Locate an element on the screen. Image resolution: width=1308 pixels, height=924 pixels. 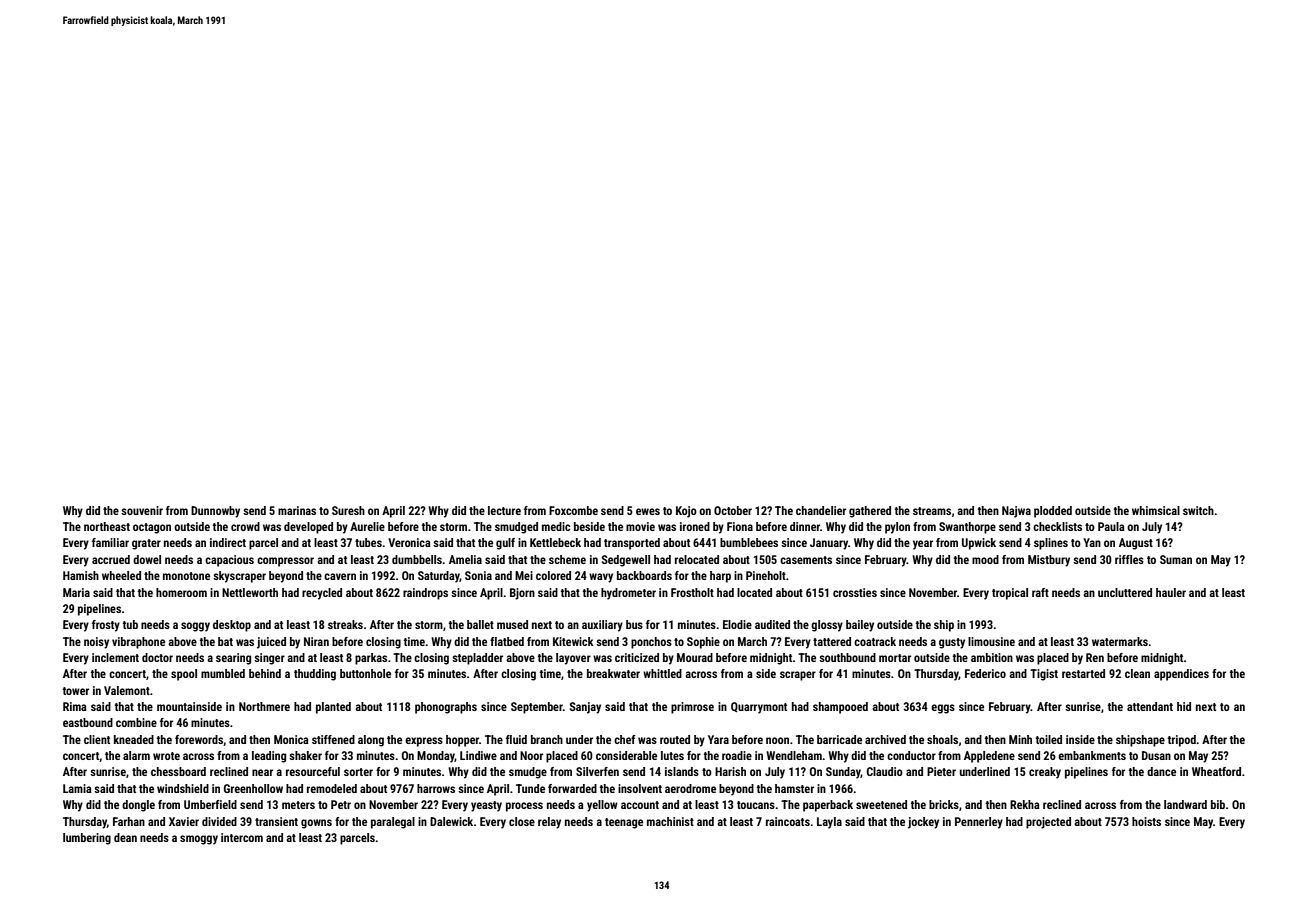
Dusan is located at coordinates (1156, 755).
